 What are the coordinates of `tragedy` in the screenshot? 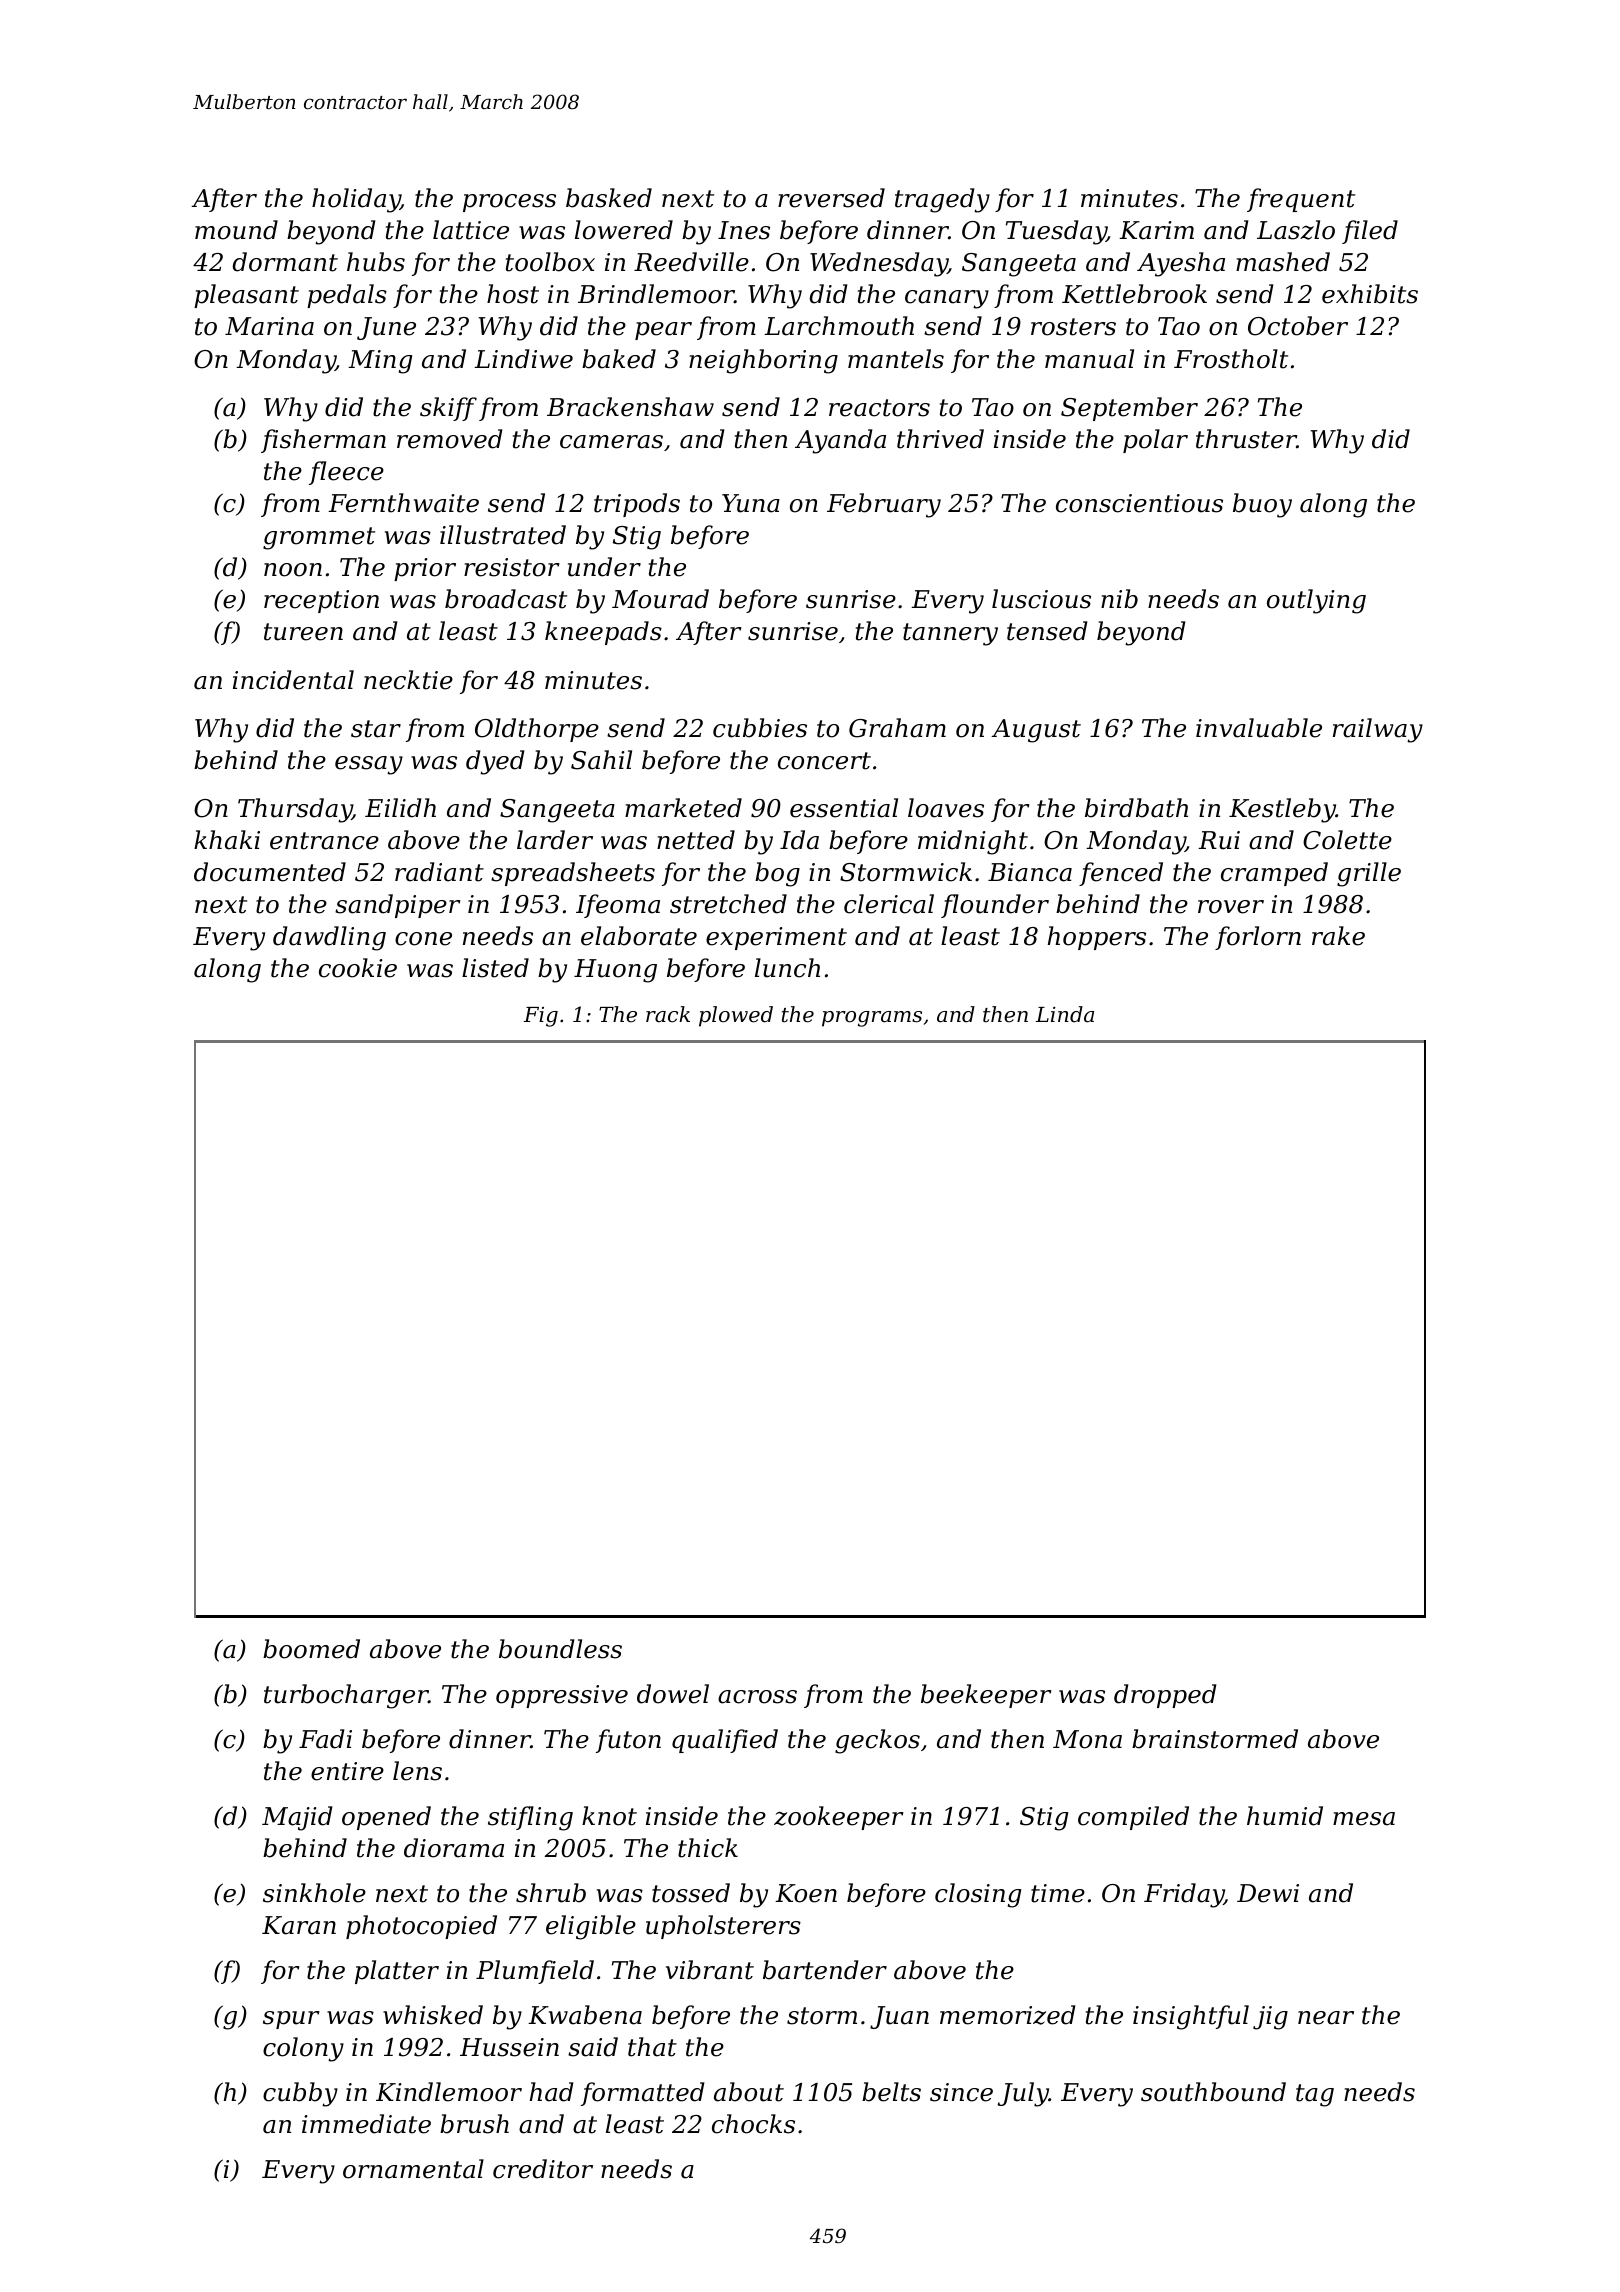 It's located at (942, 200).
